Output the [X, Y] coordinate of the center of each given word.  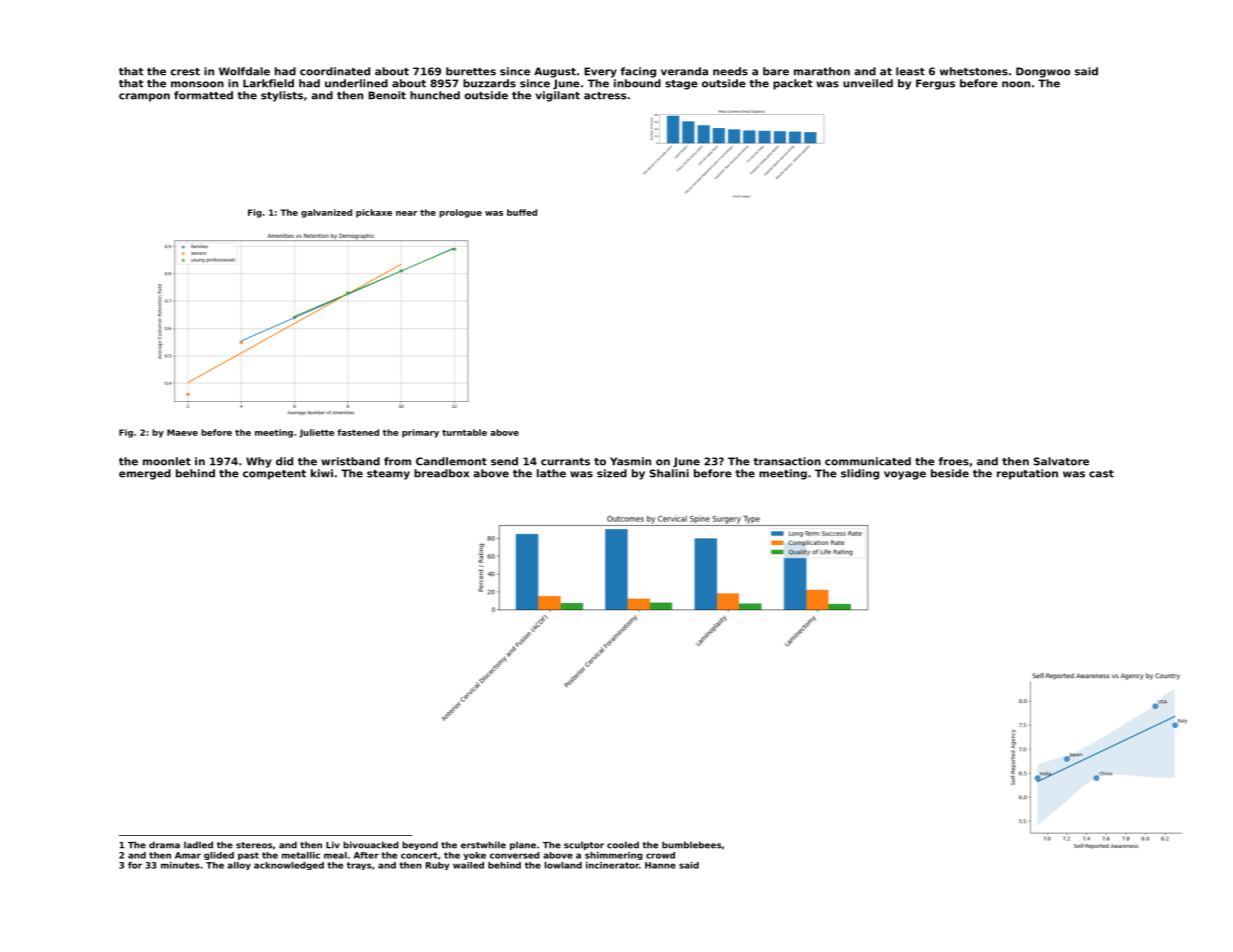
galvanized [326, 213]
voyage [905, 475]
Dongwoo [1043, 72]
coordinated [335, 71]
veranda [684, 71]
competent [274, 475]
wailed [468, 865]
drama [164, 845]
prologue [460, 213]
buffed [522, 212]
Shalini [669, 473]
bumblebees [691, 845]
